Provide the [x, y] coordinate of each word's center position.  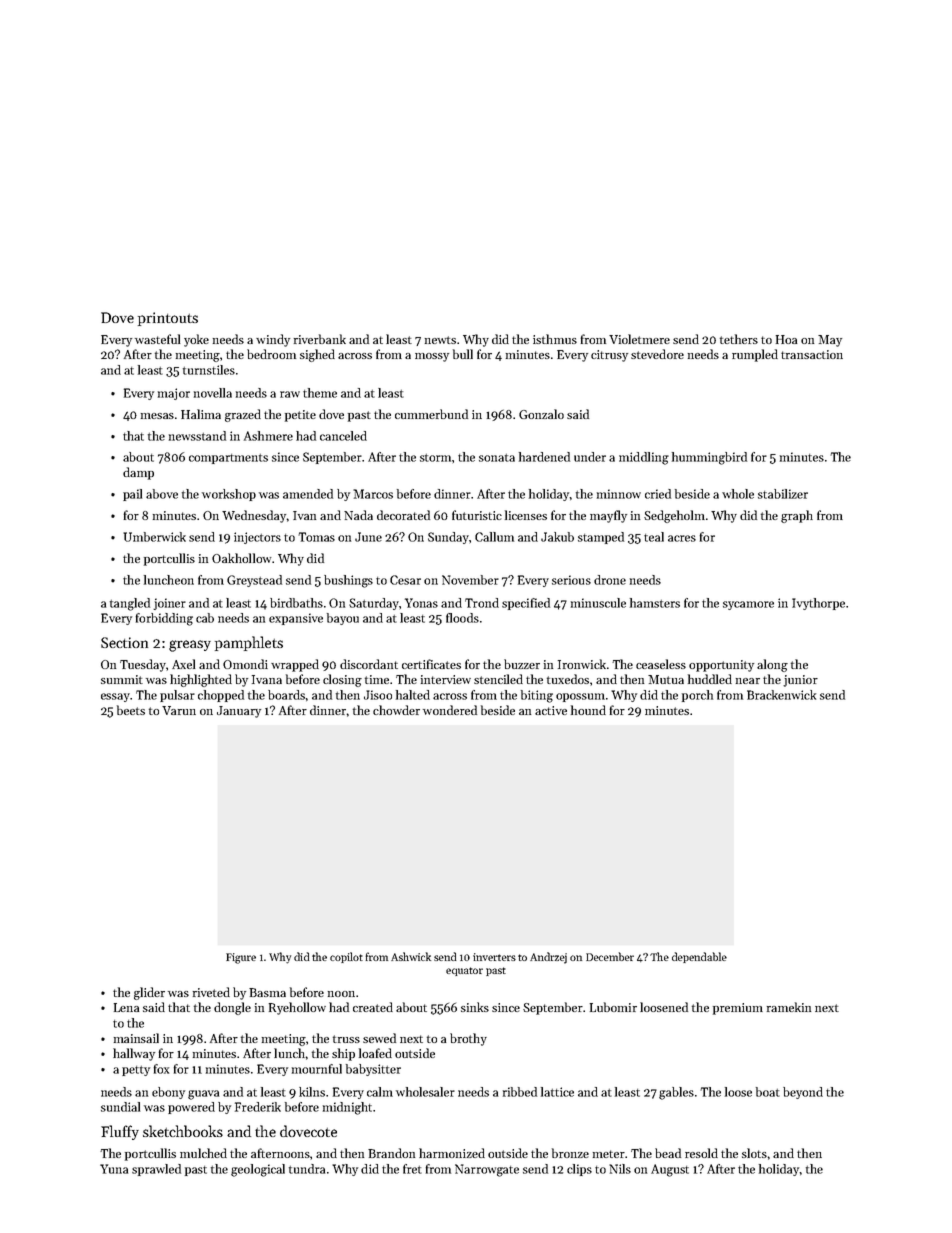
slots [754, 1153]
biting [537, 696]
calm [380, 1092]
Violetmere [639, 339]
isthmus [555, 339]
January [239, 712]
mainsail [136, 1038]
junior [800, 681]
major [174, 394]
